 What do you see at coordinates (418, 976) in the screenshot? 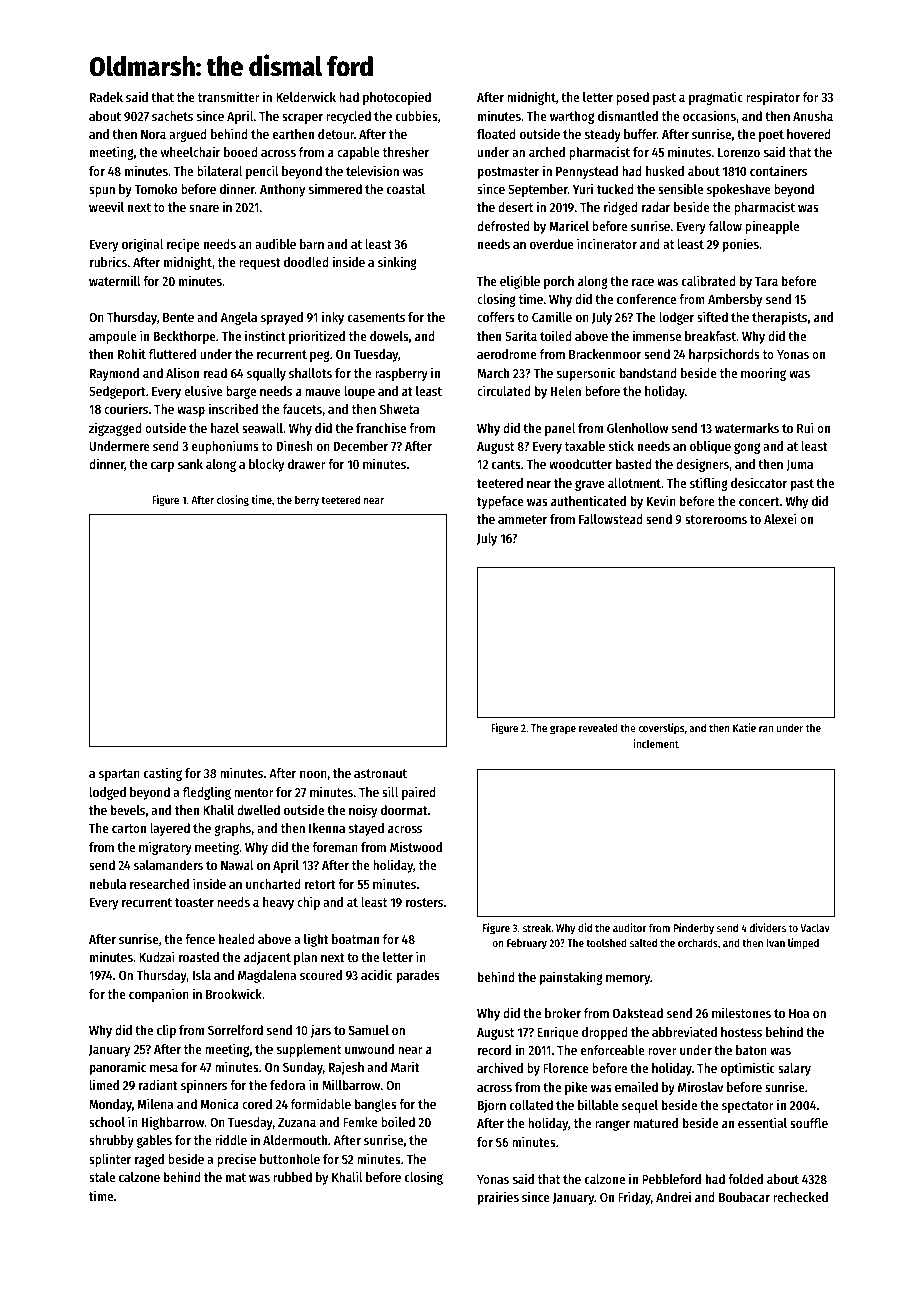
I see `parades` at bounding box center [418, 976].
